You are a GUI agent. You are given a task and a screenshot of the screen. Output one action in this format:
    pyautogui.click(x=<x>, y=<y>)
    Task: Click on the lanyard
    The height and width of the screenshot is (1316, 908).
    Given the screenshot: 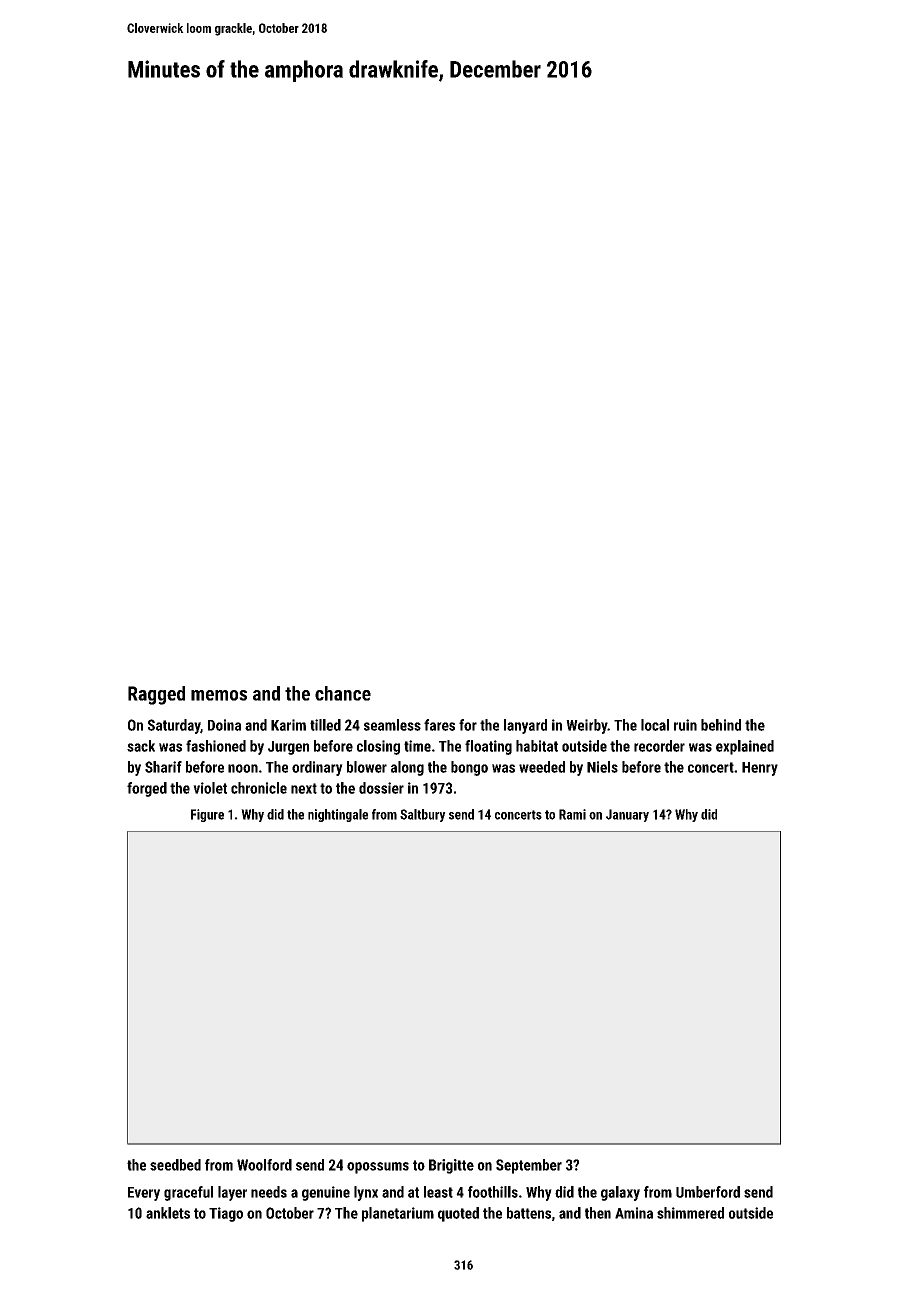 What is the action you would take?
    pyautogui.click(x=525, y=726)
